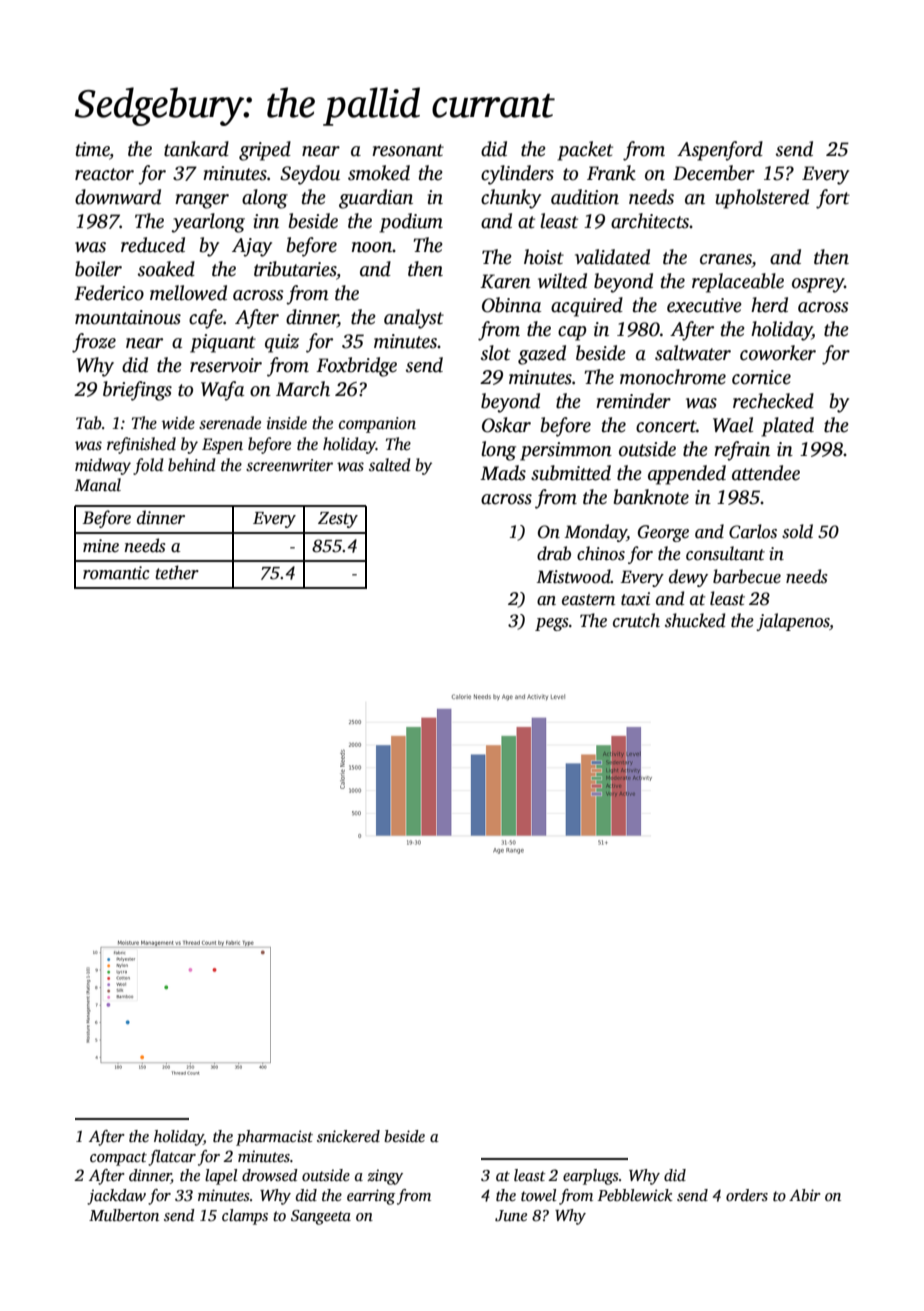  I want to click on salted, so click(389, 465).
